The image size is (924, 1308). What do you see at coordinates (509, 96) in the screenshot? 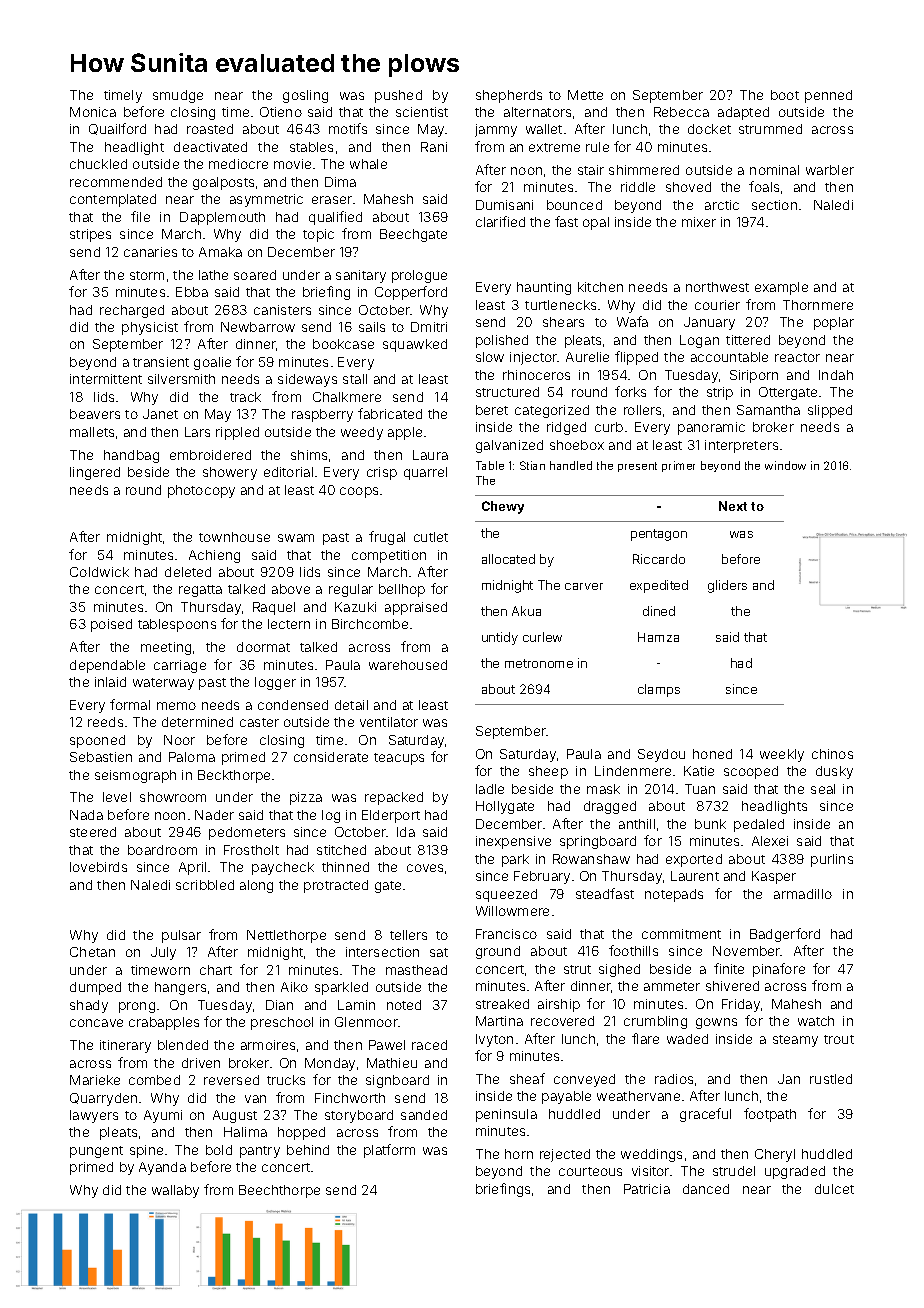
I see `shepherds` at bounding box center [509, 96].
